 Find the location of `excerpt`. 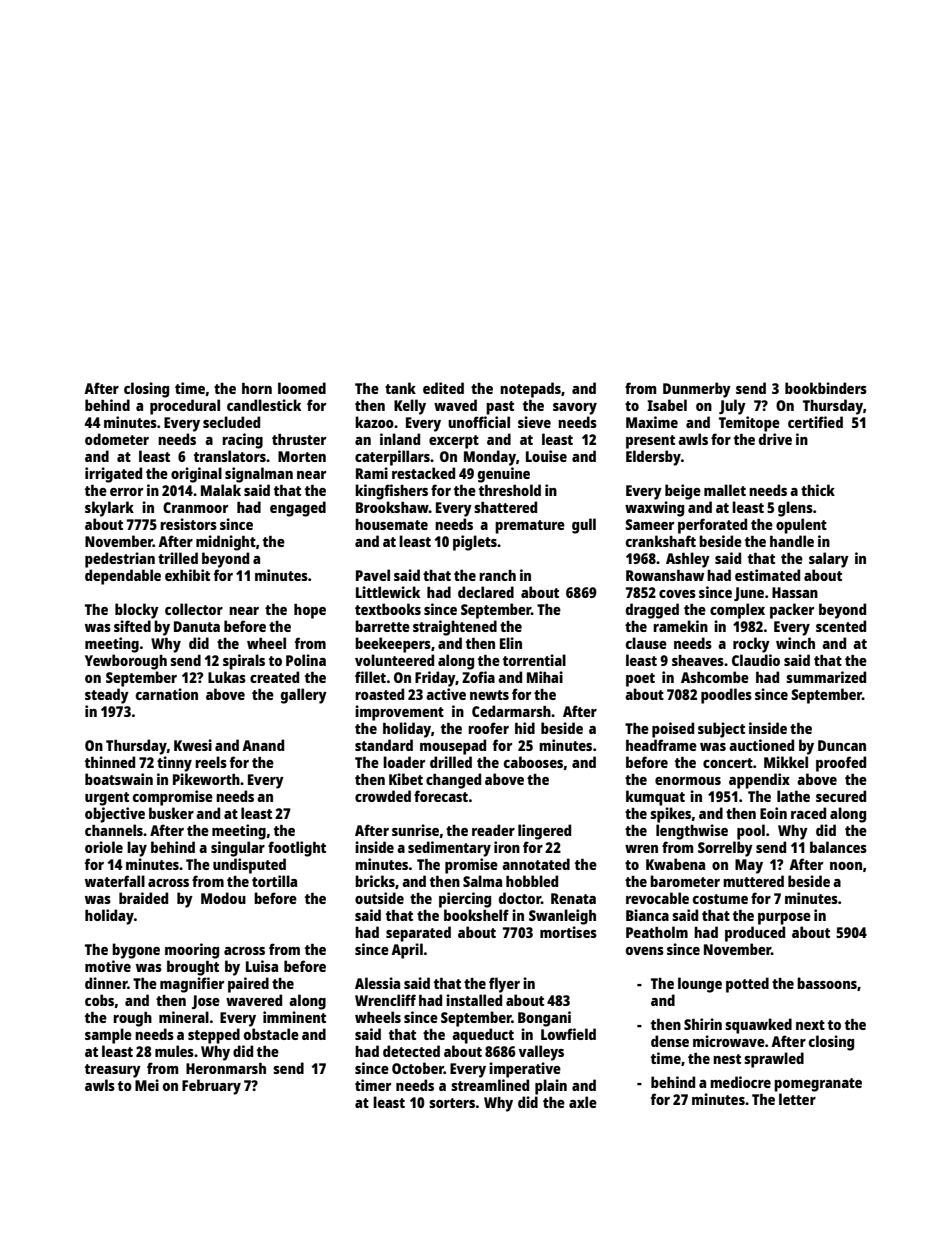

excerpt is located at coordinates (454, 442).
